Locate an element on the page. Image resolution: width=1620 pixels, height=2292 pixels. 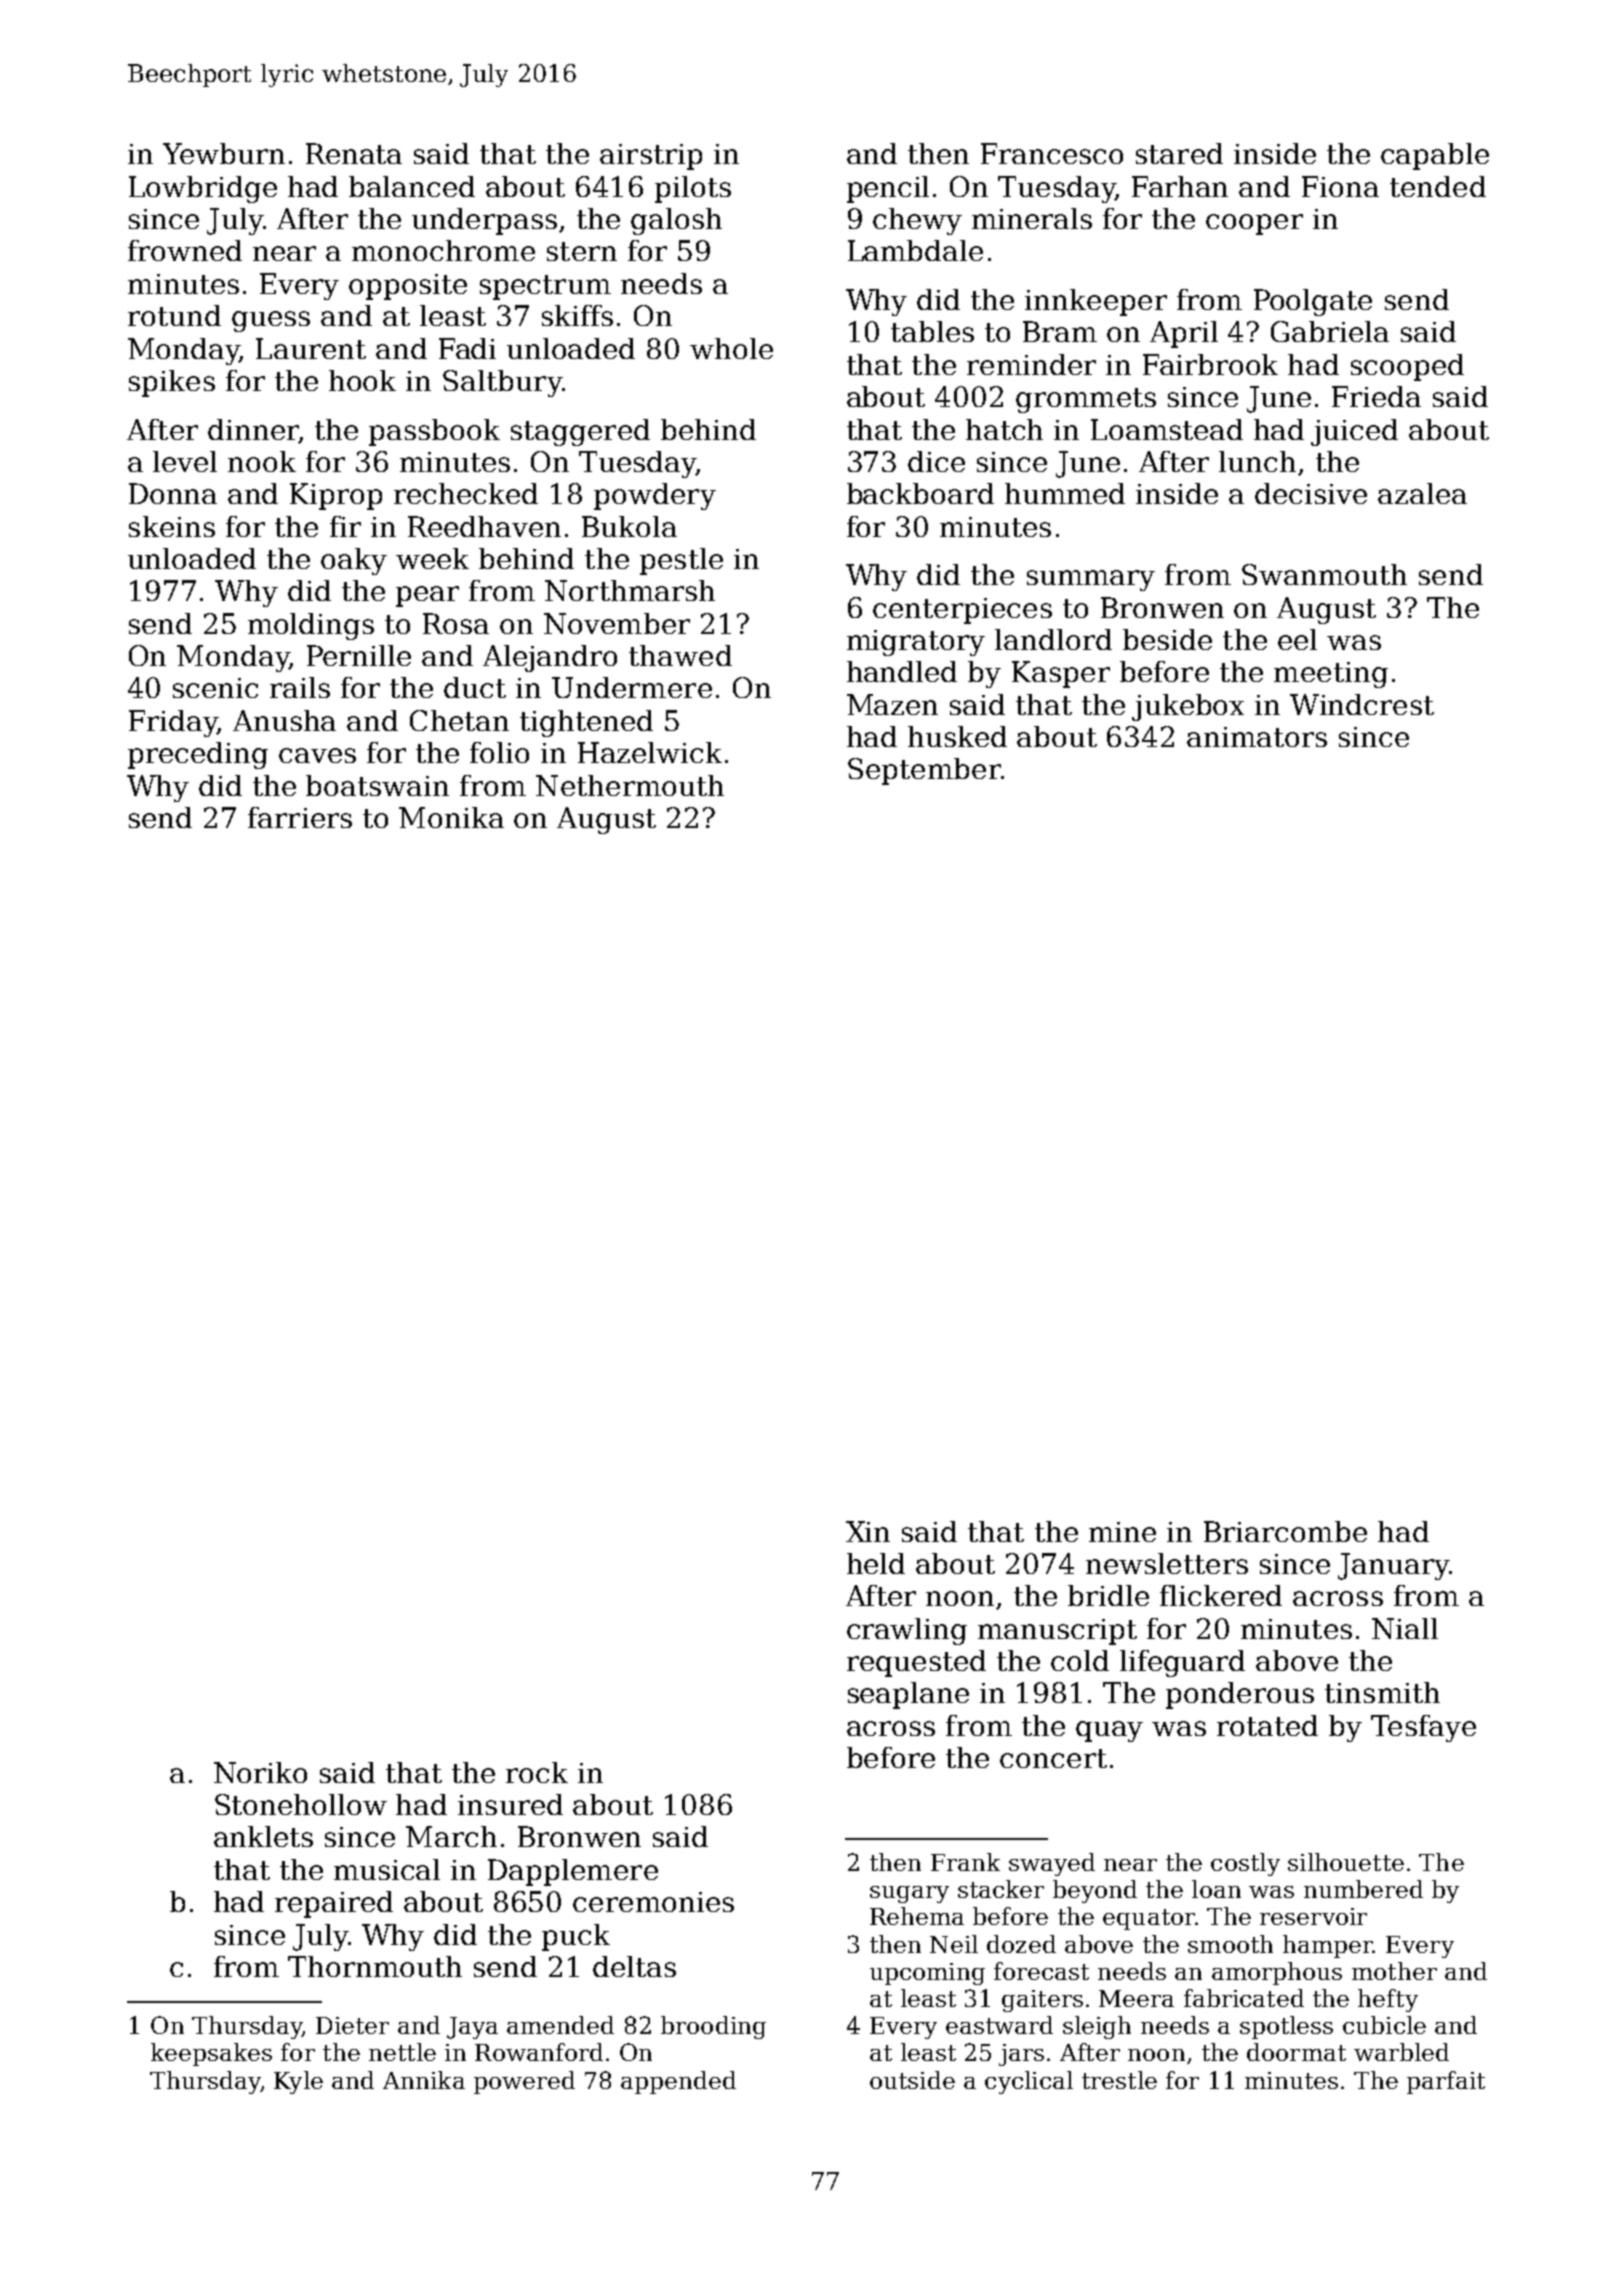
Yewburn is located at coordinates (224, 153).
